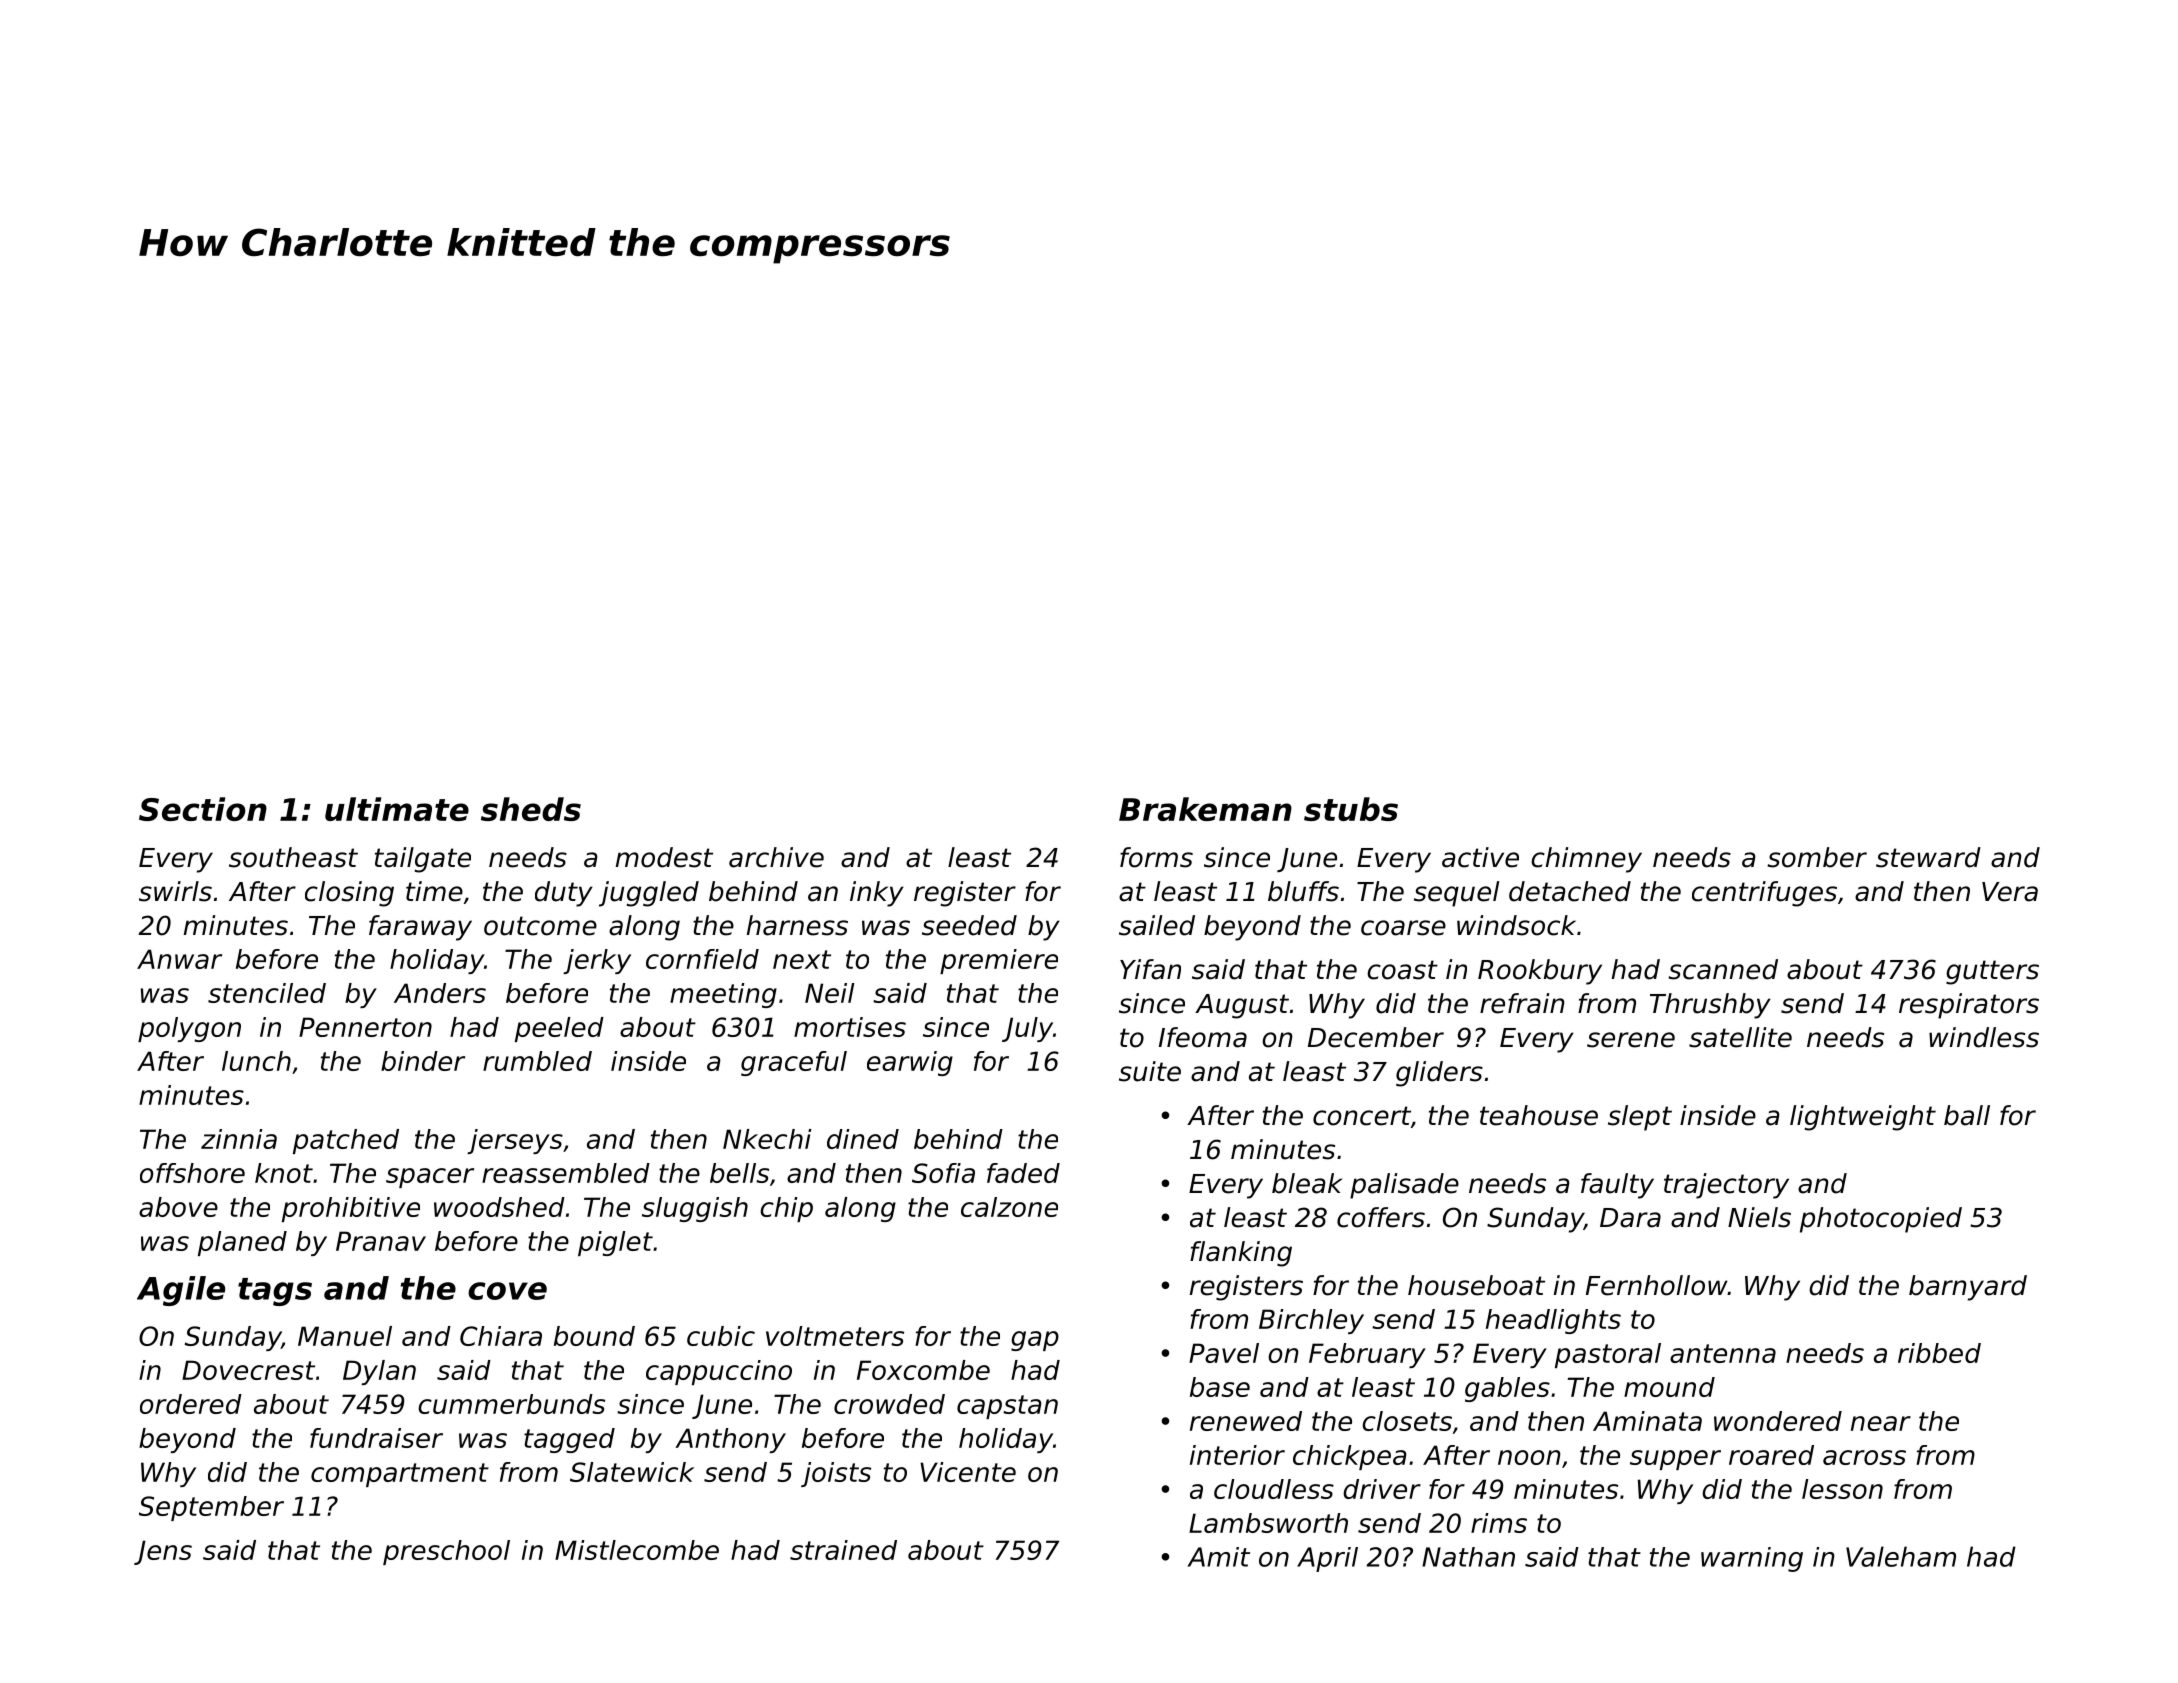 The height and width of the screenshot is (1683, 2178). I want to click on Brakeman, so click(1205, 809).
